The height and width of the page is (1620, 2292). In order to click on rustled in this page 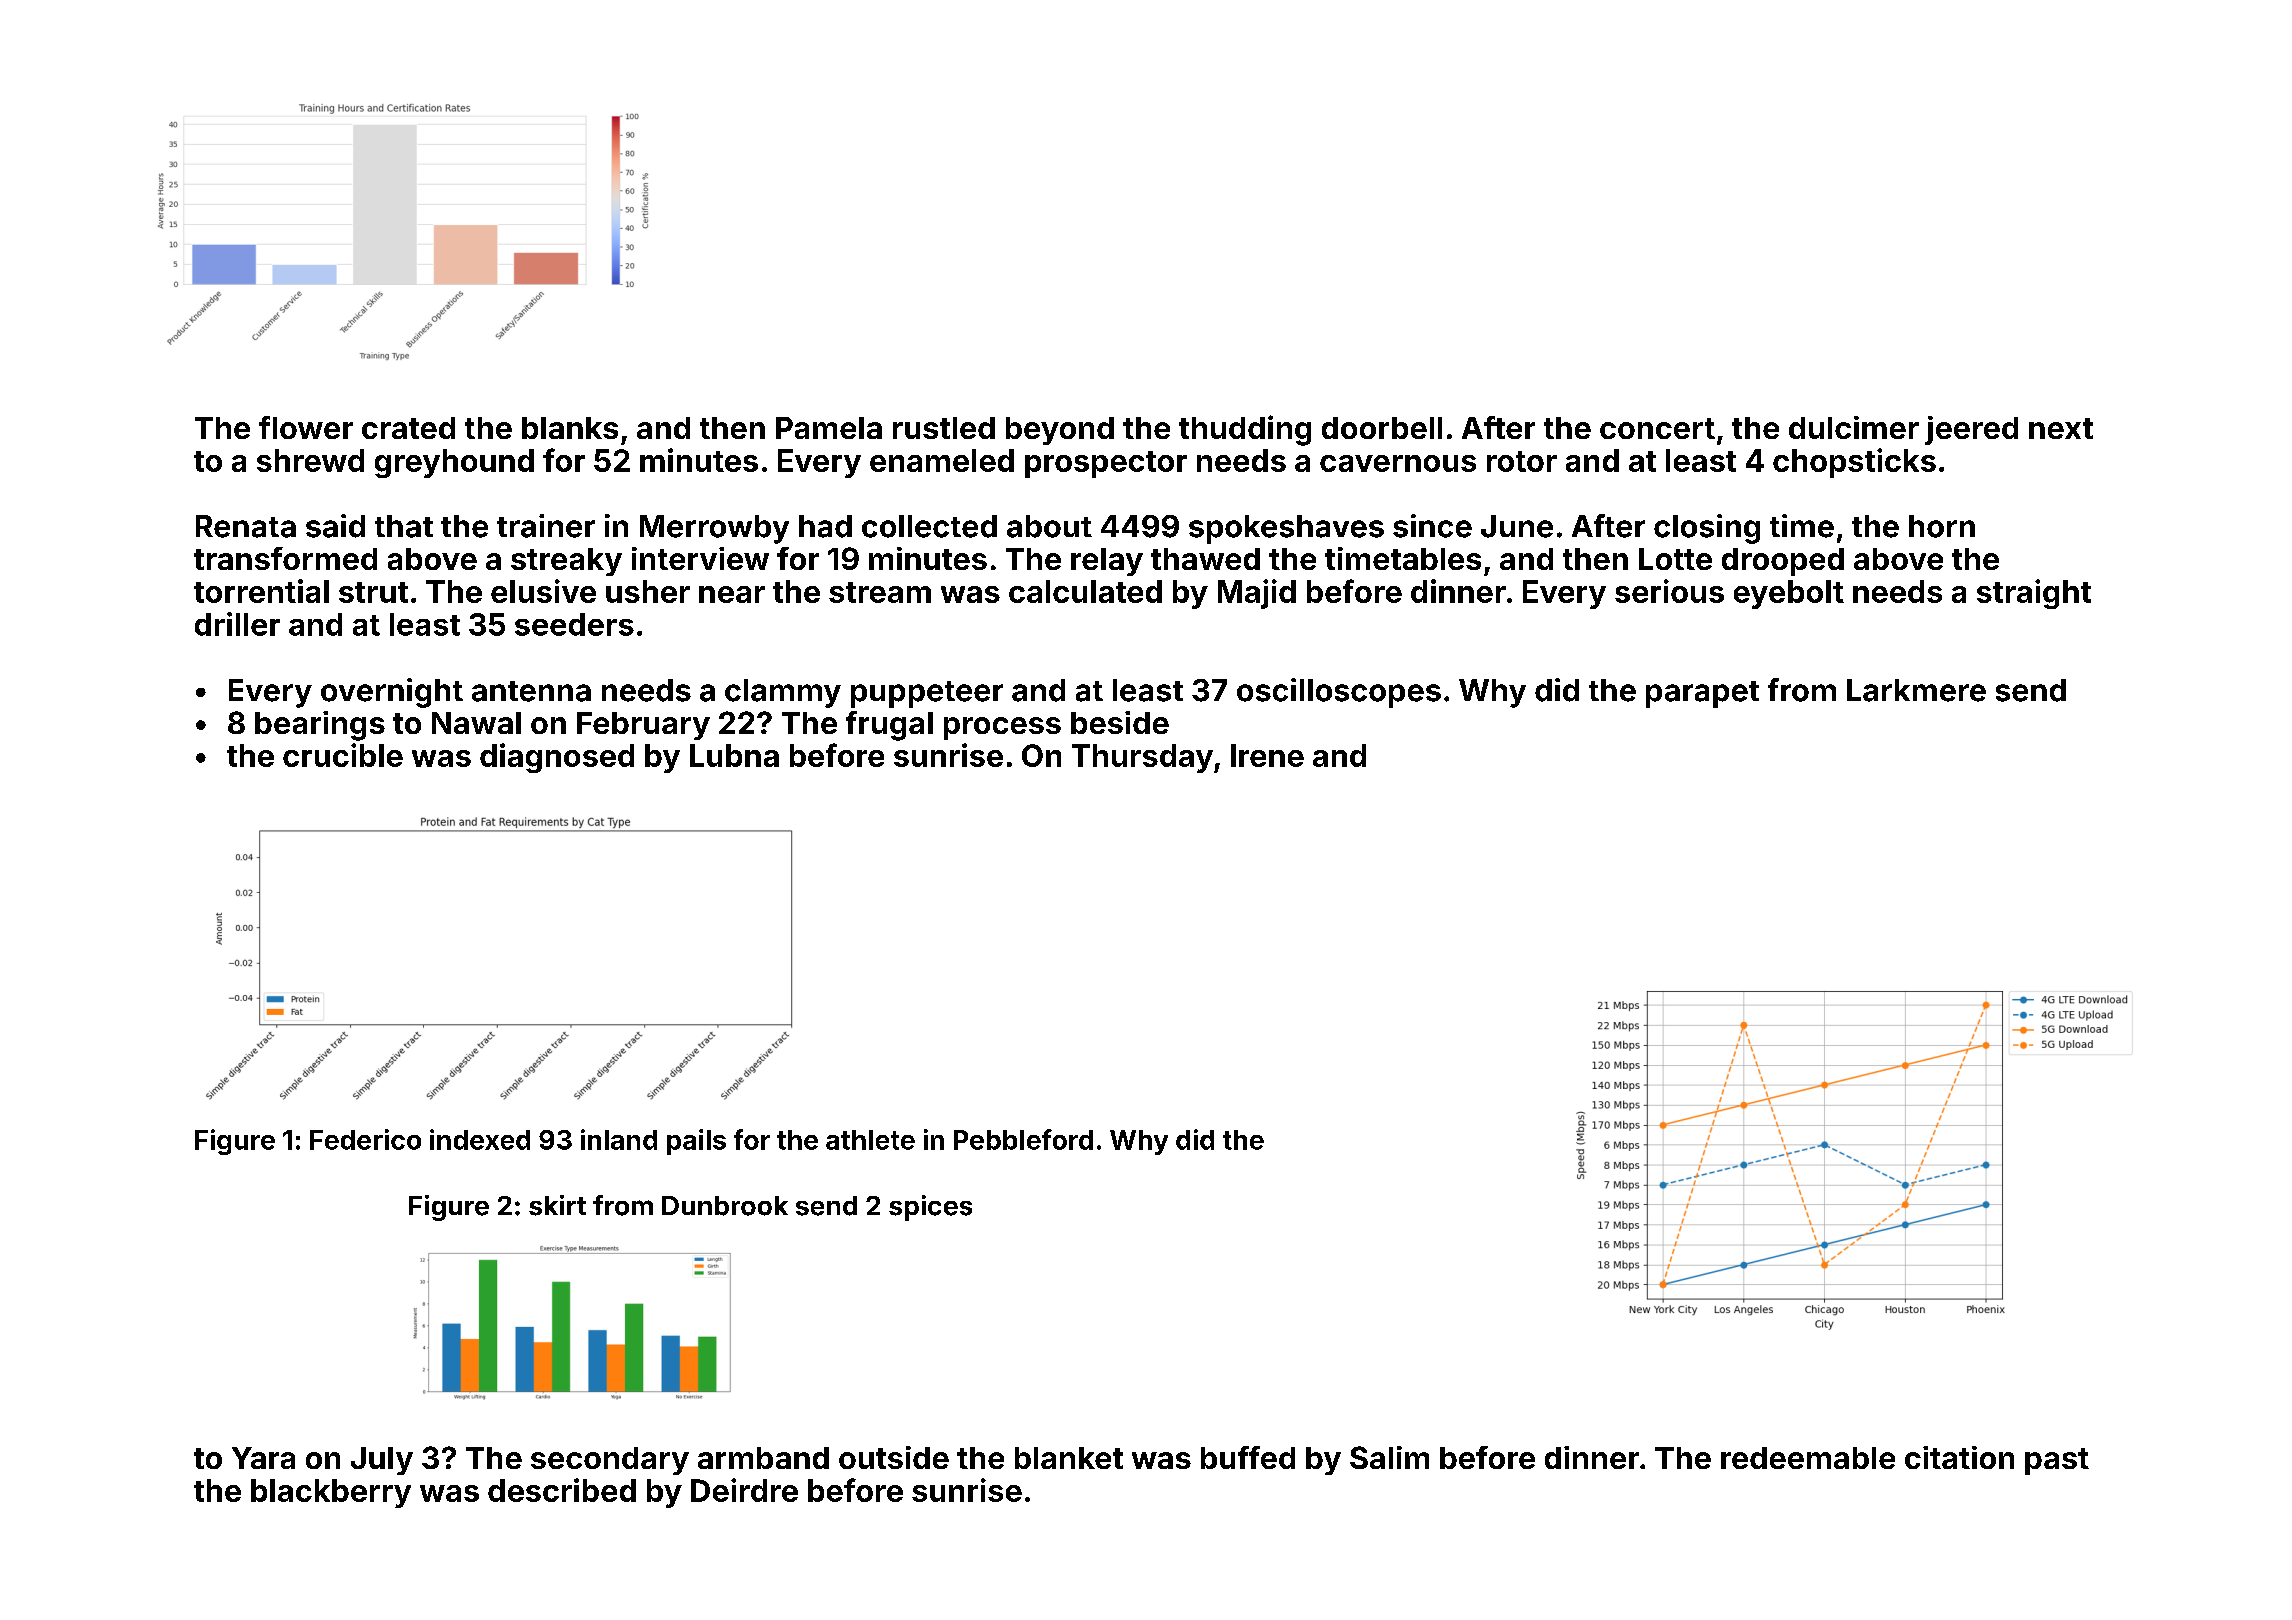, I will do `click(944, 428)`.
